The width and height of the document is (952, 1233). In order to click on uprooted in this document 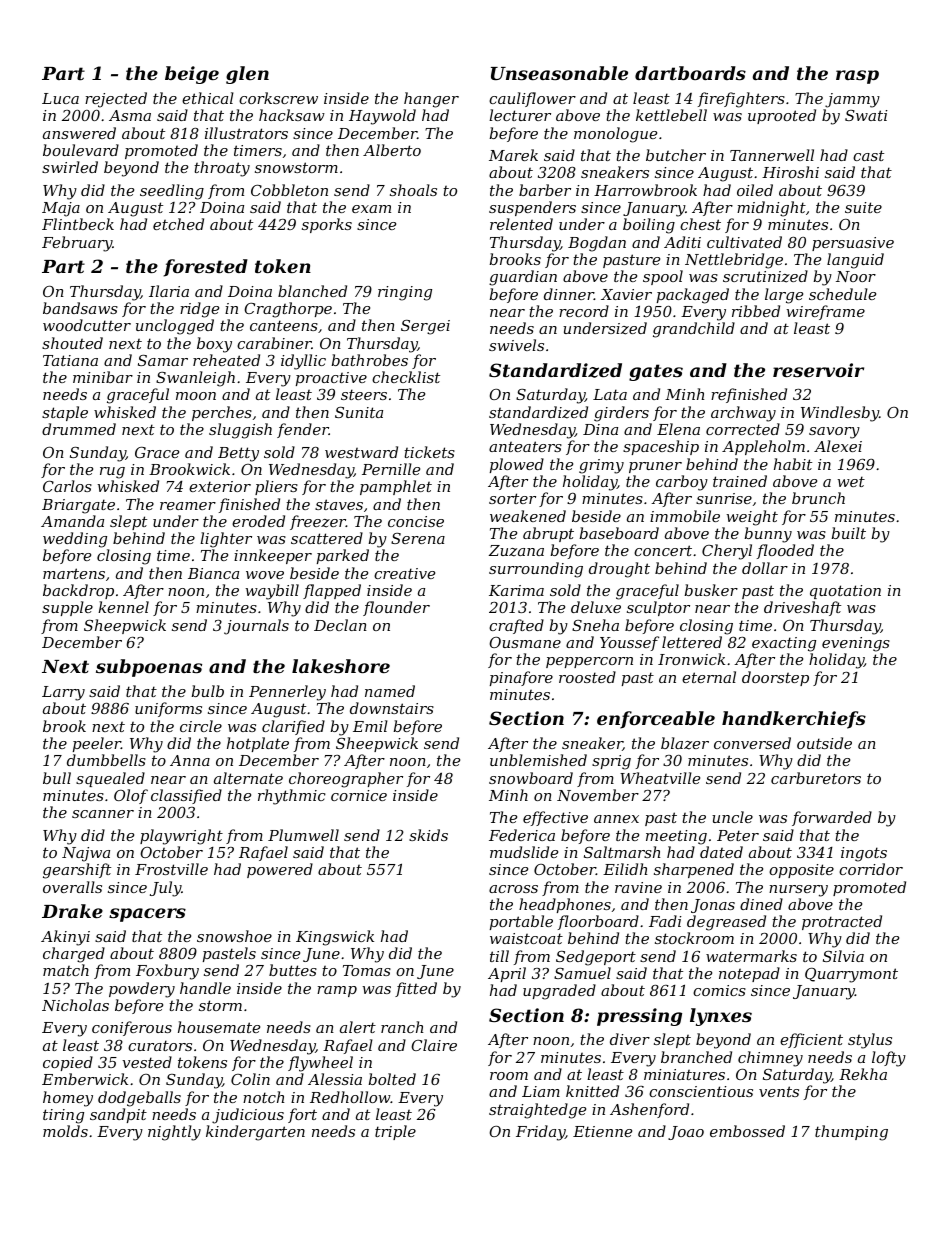, I will do `click(782, 116)`.
